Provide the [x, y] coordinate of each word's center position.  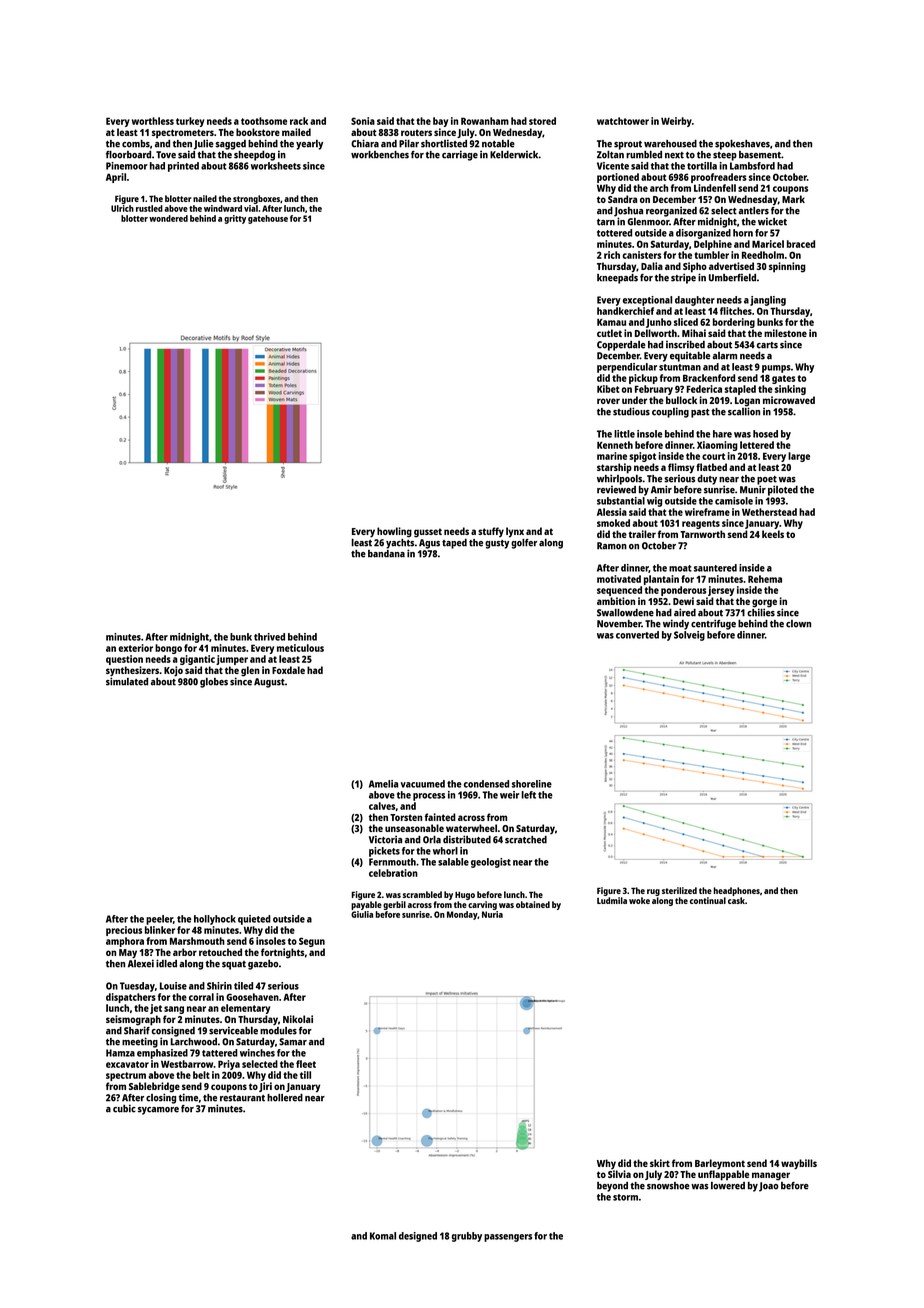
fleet [306, 1064]
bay [440, 122]
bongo [168, 649]
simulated [127, 682]
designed [418, 1237]
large [799, 457]
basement [760, 155]
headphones [737, 891]
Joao [769, 1187]
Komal [383, 1236]
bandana [386, 554]
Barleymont [720, 1164]
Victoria [385, 839]
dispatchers [131, 998]
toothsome [264, 121]
